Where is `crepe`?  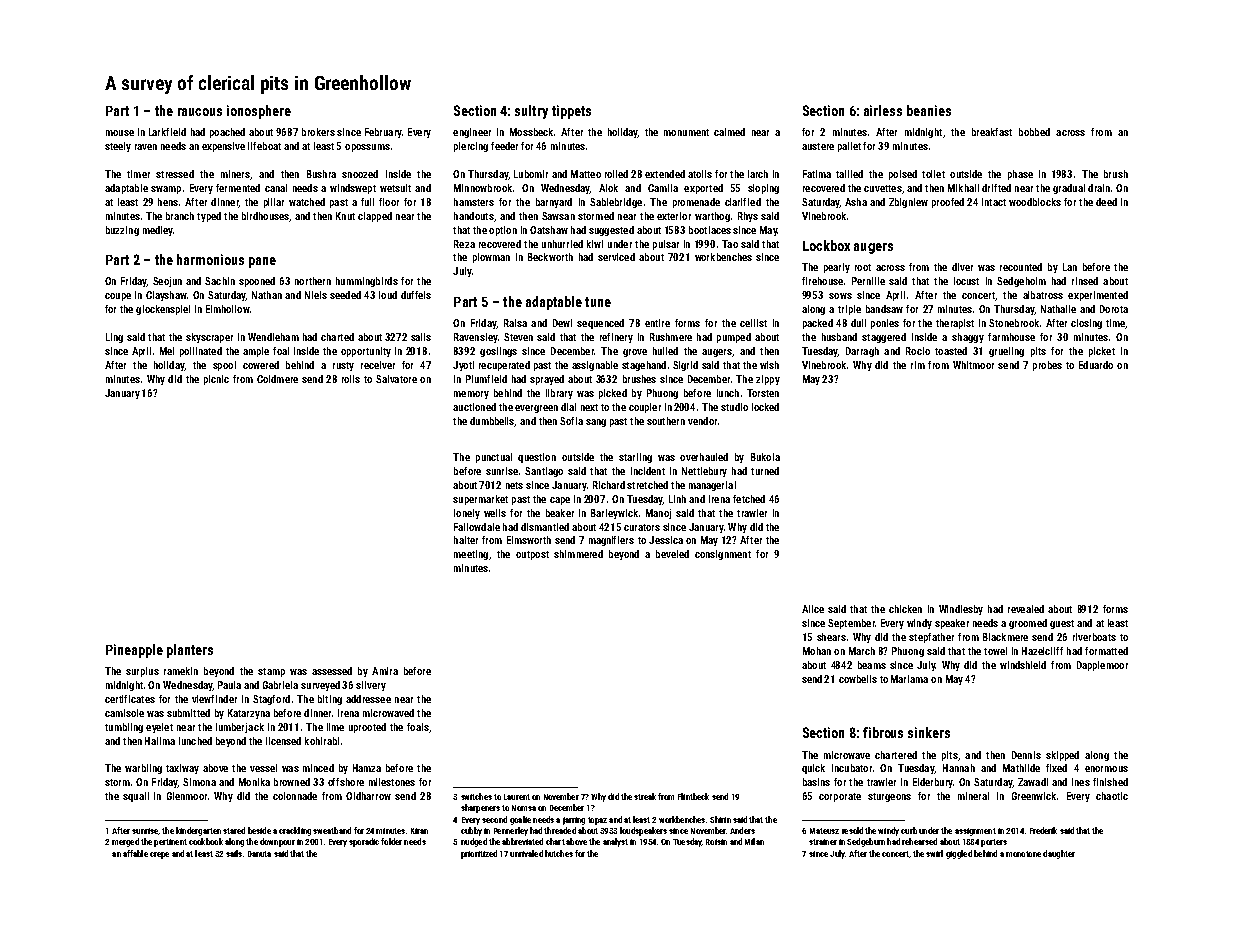 crepe is located at coordinates (159, 855).
